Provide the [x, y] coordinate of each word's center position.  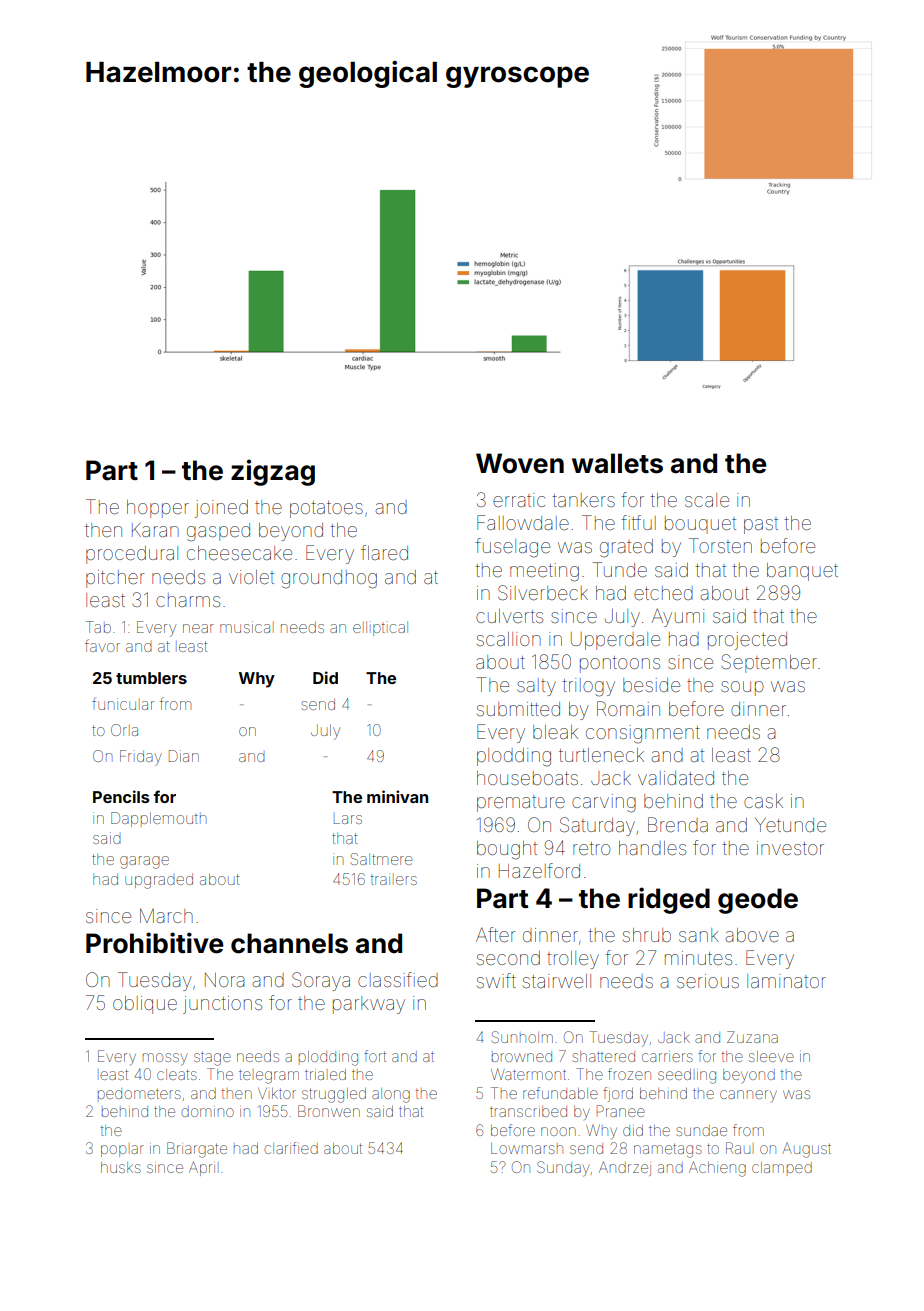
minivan [397, 796]
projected [747, 641]
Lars [348, 819]
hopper [158, 509]
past [761, 525]
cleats [177, 1074]
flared [384, 552]
